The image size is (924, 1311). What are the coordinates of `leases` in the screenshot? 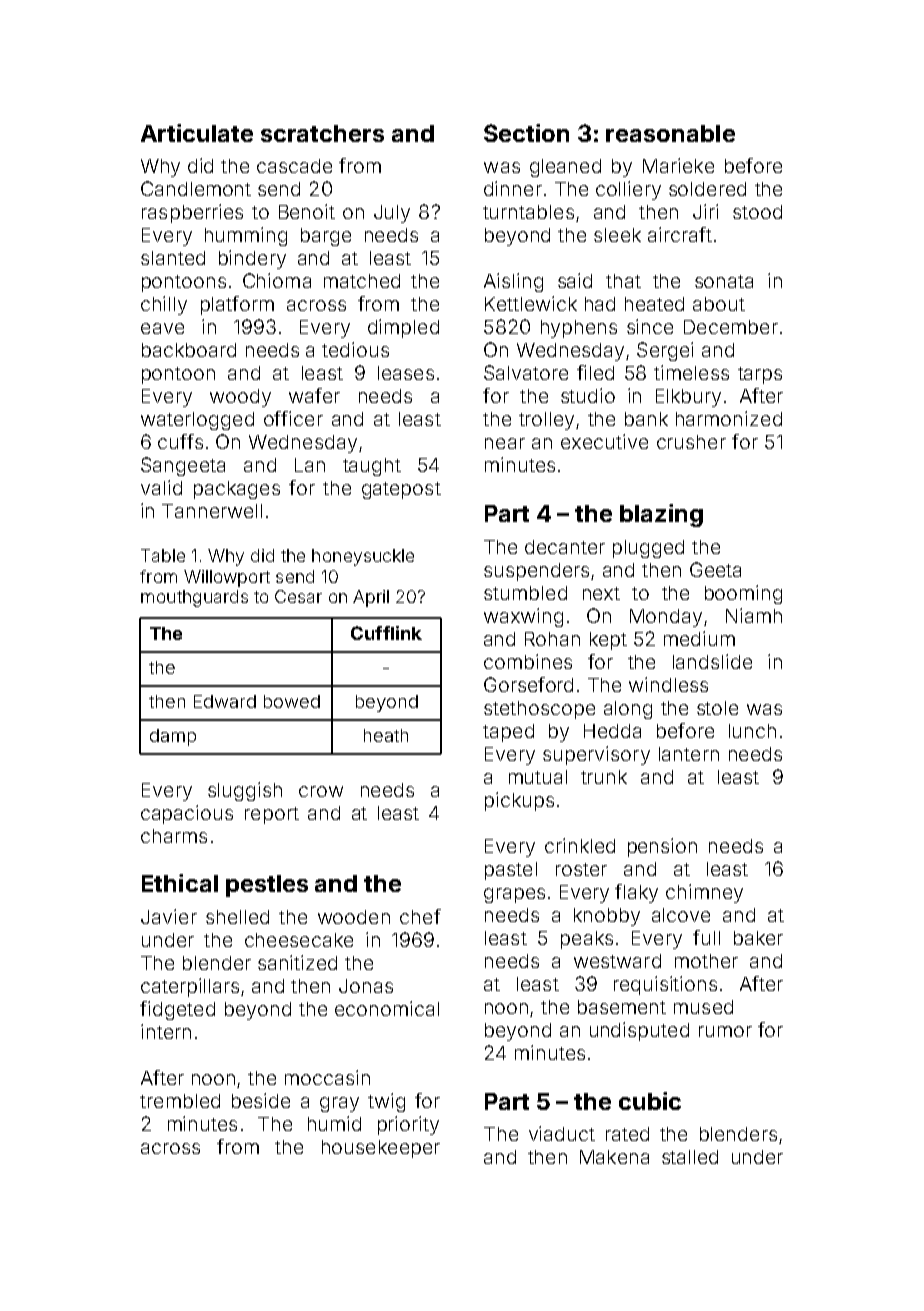 It's located at (406, 373).
